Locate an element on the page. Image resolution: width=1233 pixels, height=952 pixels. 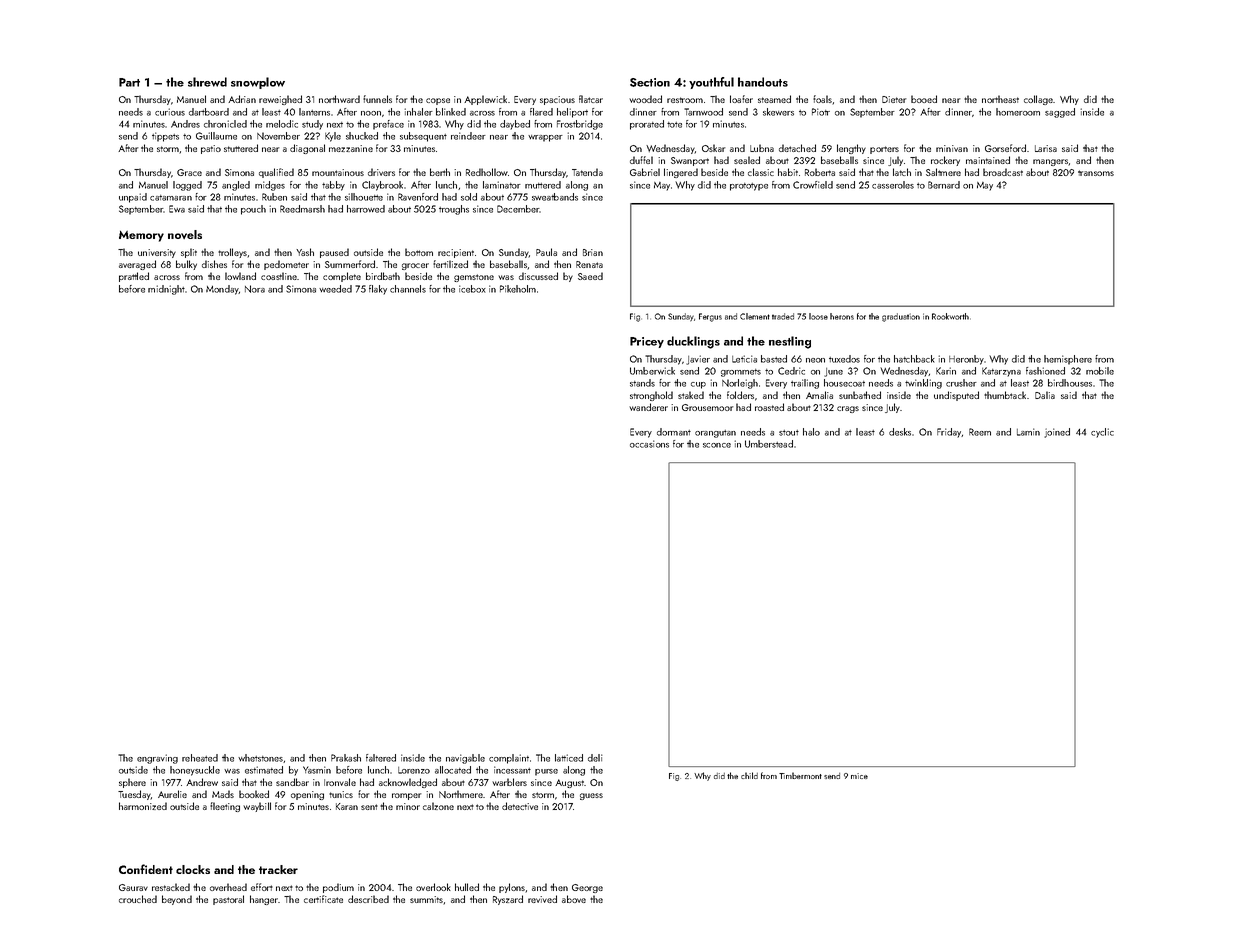
engraving is located at coordinates (157, 759).
